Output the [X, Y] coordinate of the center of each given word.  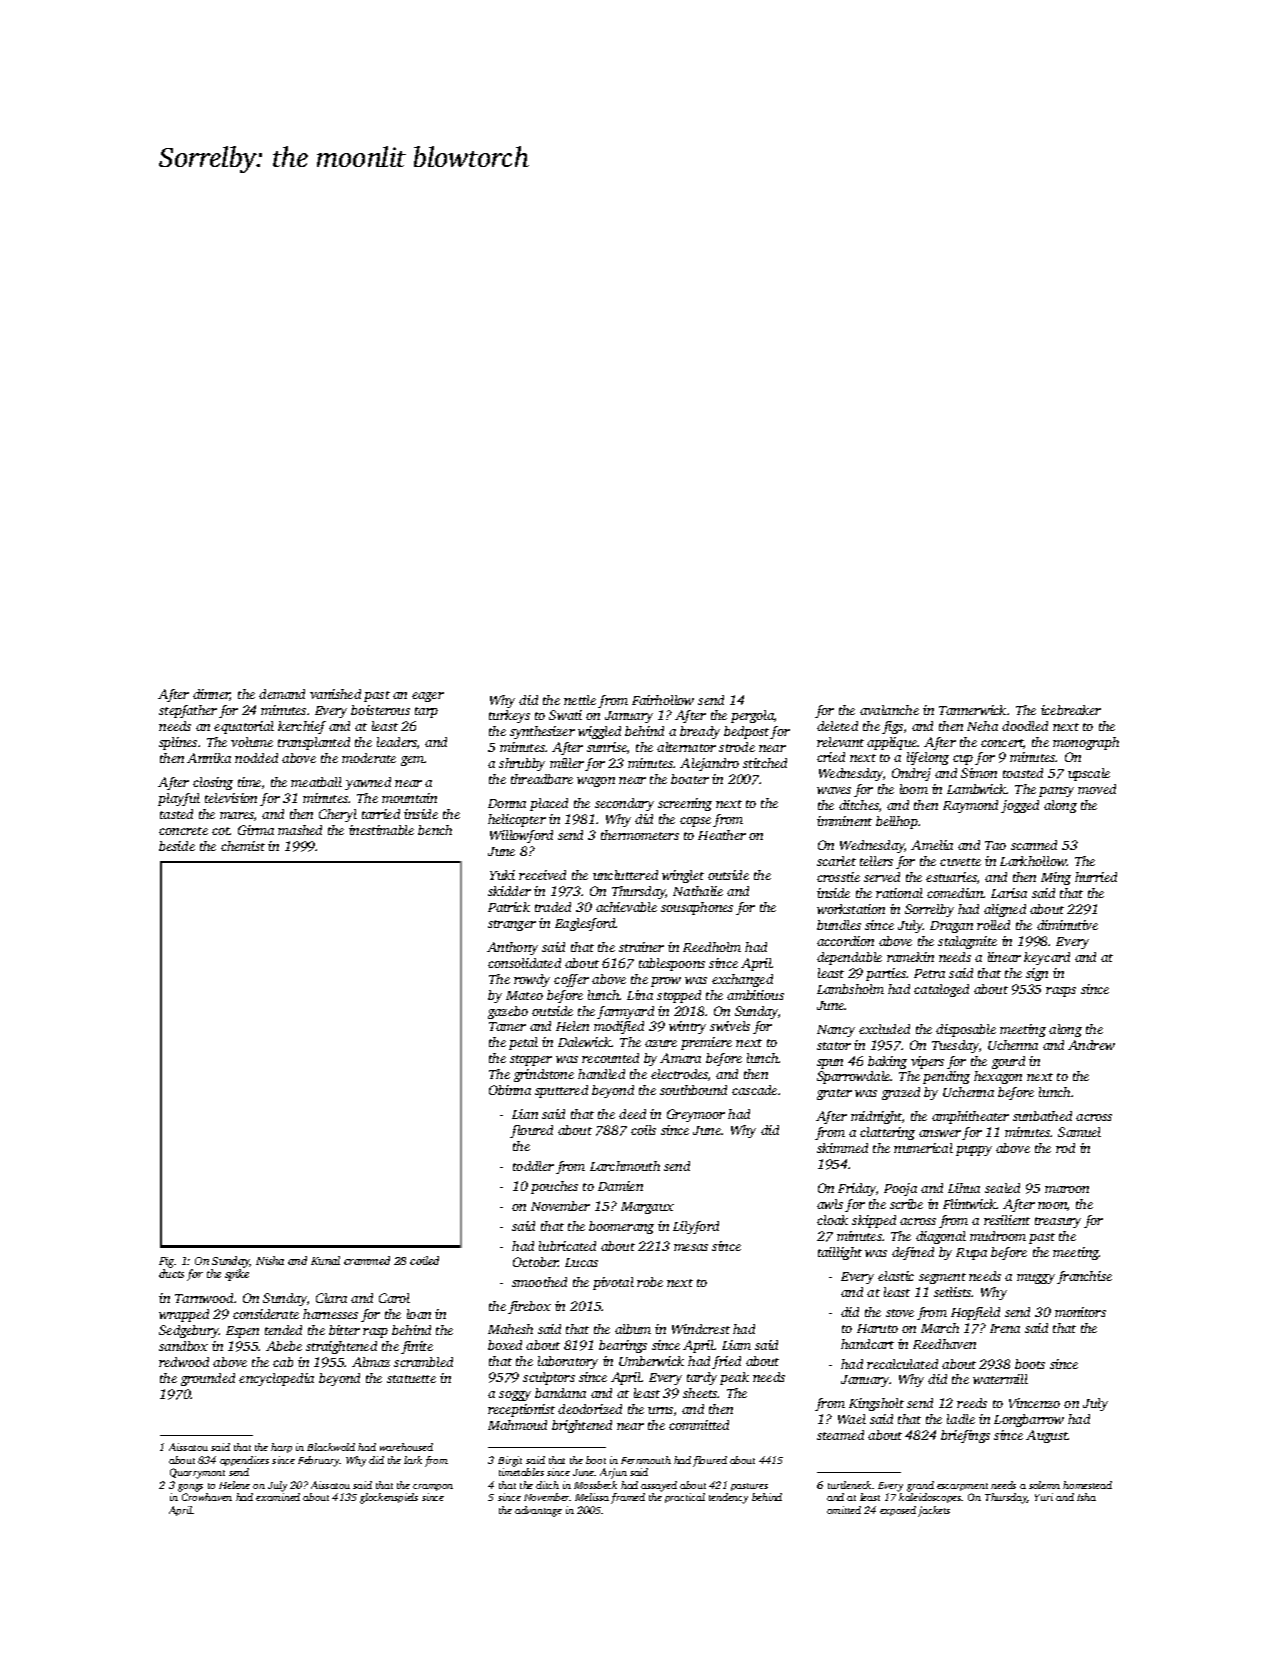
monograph [1086, 743]
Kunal [325, 1260]
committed [699, 1425]
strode [737, 747]
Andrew [1091, 1045]
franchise [1084, 1277]
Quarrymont [197, 1473]
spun [830, 1064]
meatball [316, 782]
